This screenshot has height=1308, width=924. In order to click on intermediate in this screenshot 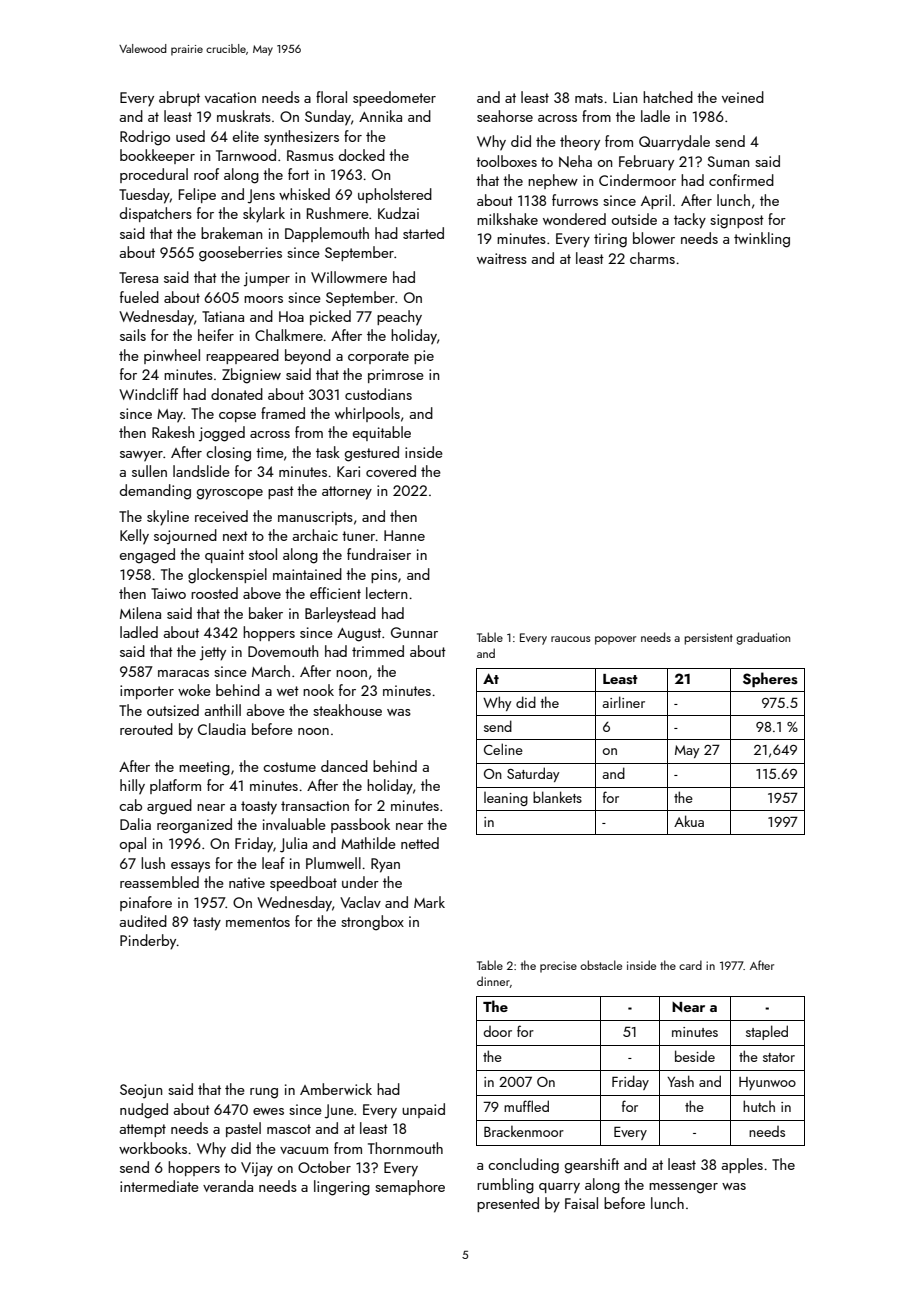, I will do `click(159, 1186)`.
